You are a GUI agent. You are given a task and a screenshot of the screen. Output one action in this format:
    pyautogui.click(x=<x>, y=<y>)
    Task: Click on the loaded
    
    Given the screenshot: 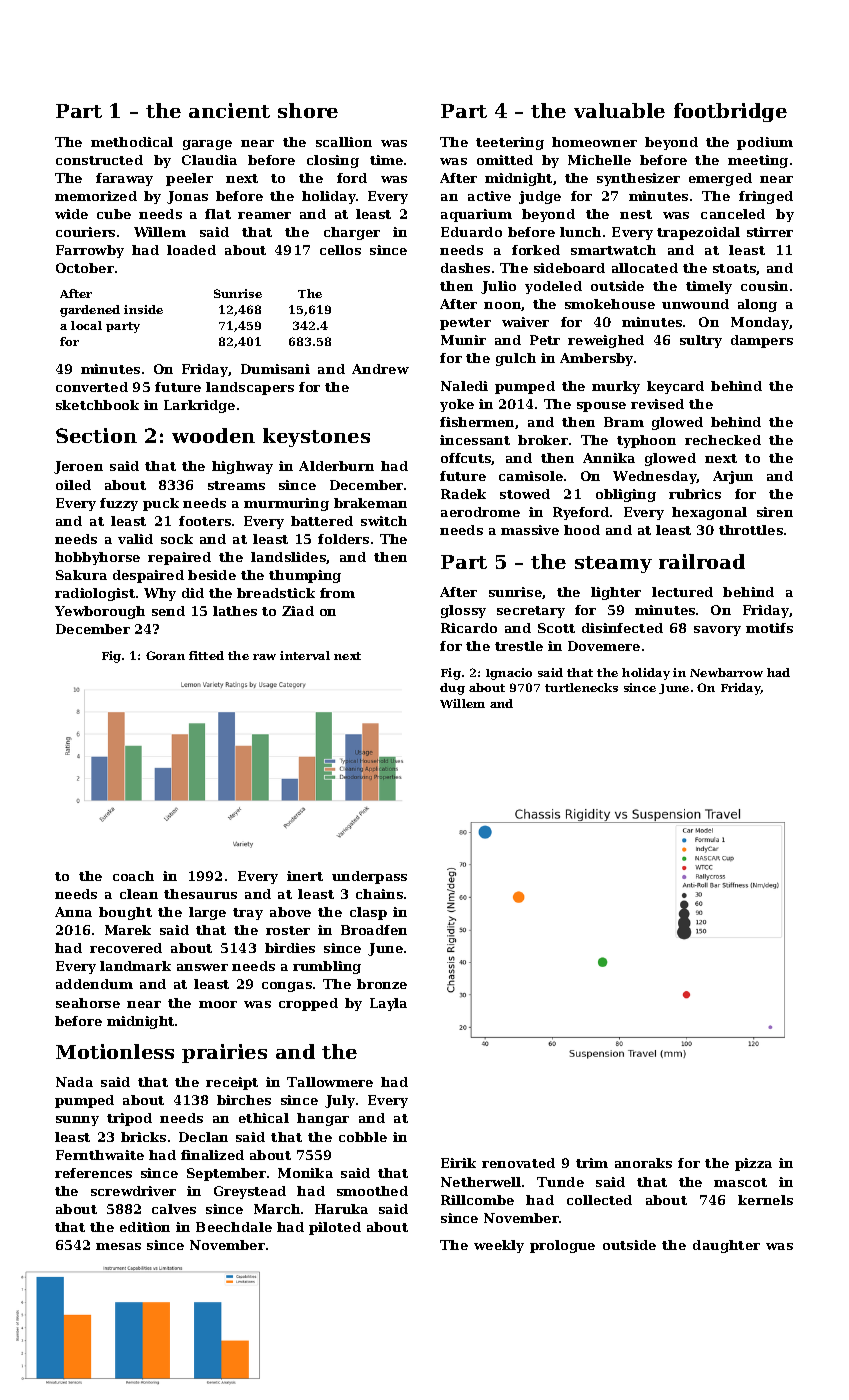 What is the action you would take?
    pyautogui.click(x=191, y=250)
